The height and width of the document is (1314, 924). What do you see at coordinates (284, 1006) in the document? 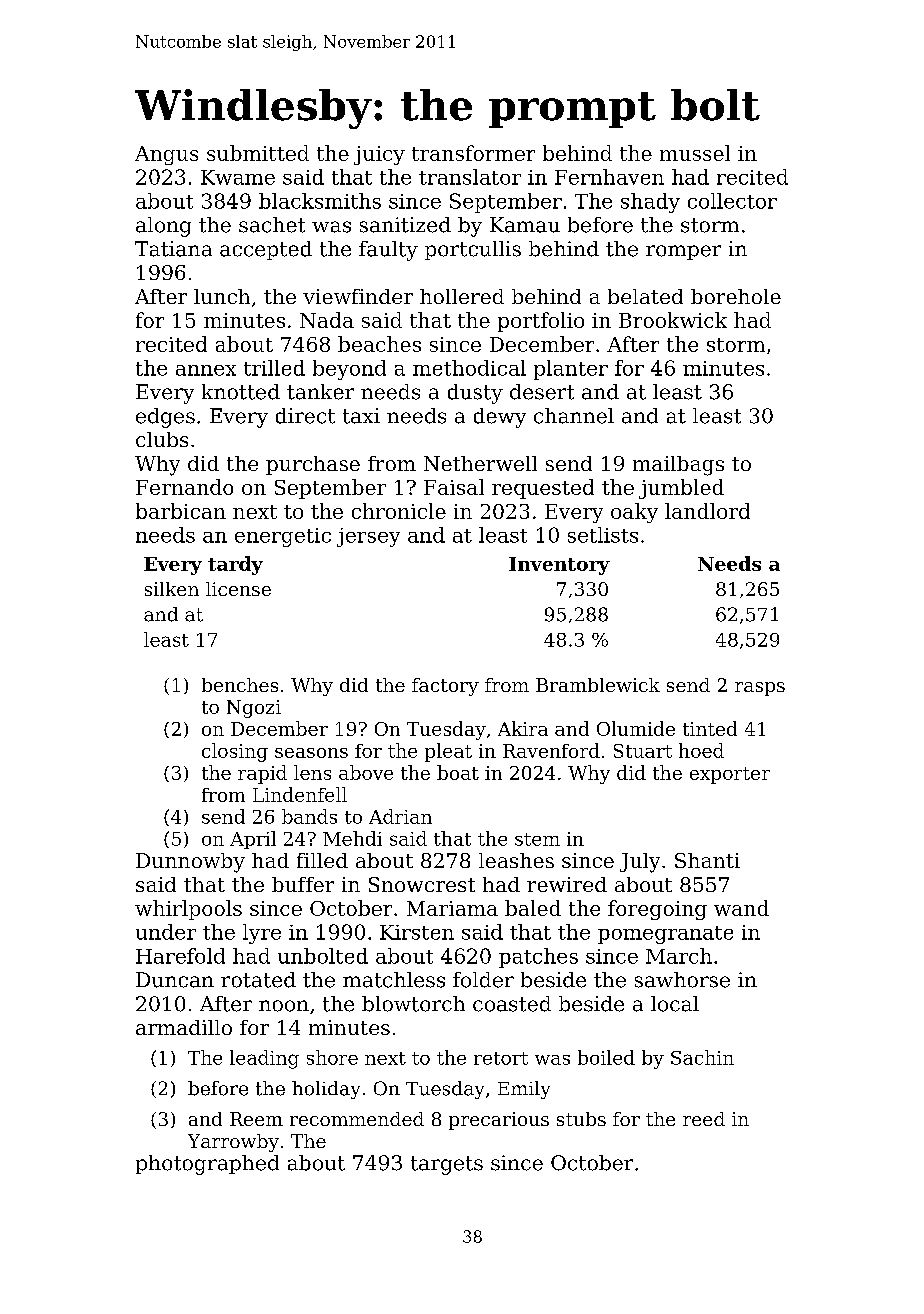
I see `noon` at bounding box center [284, 1006].
